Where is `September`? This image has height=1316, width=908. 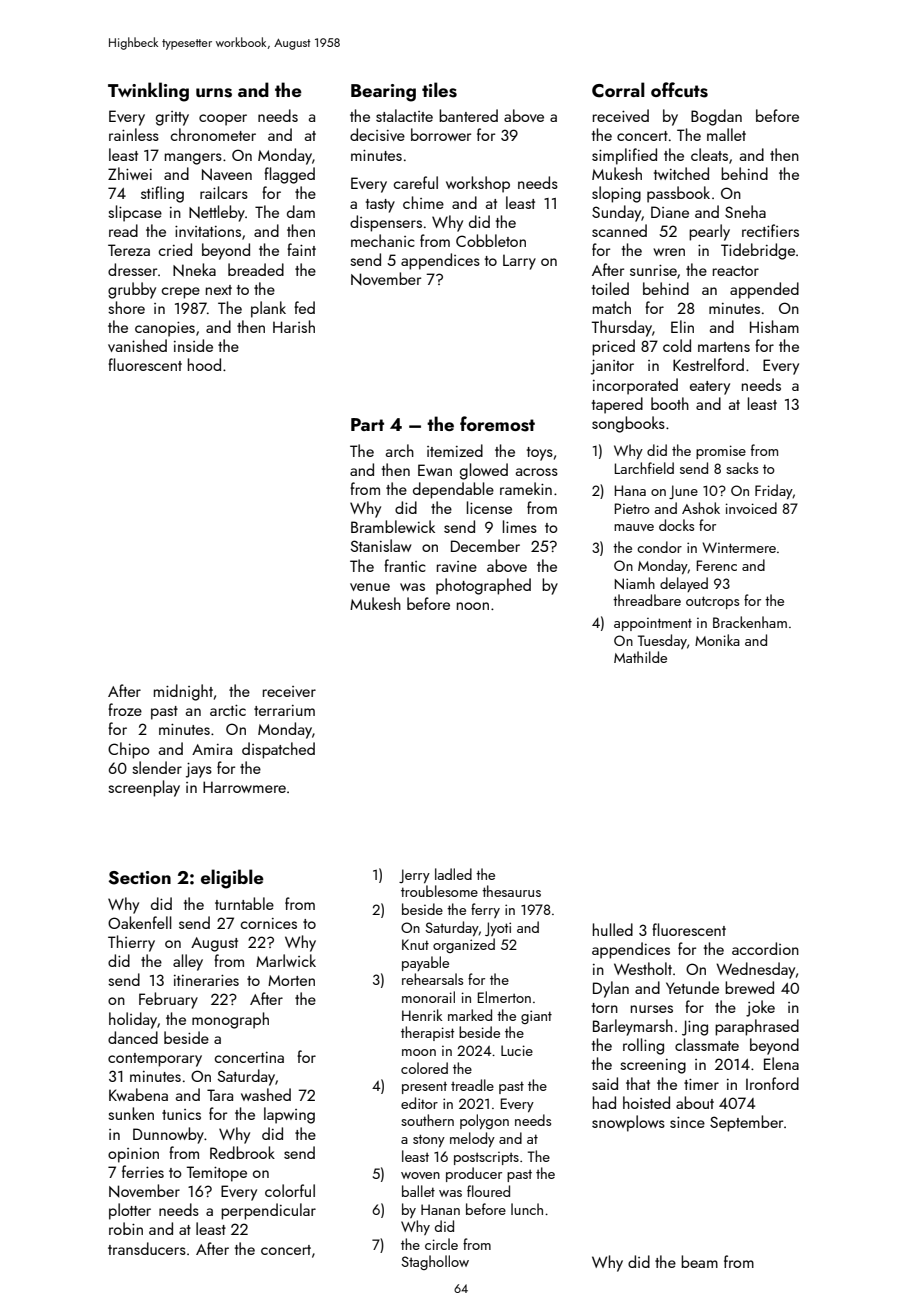 September is located at coordinates (746, 1123).
